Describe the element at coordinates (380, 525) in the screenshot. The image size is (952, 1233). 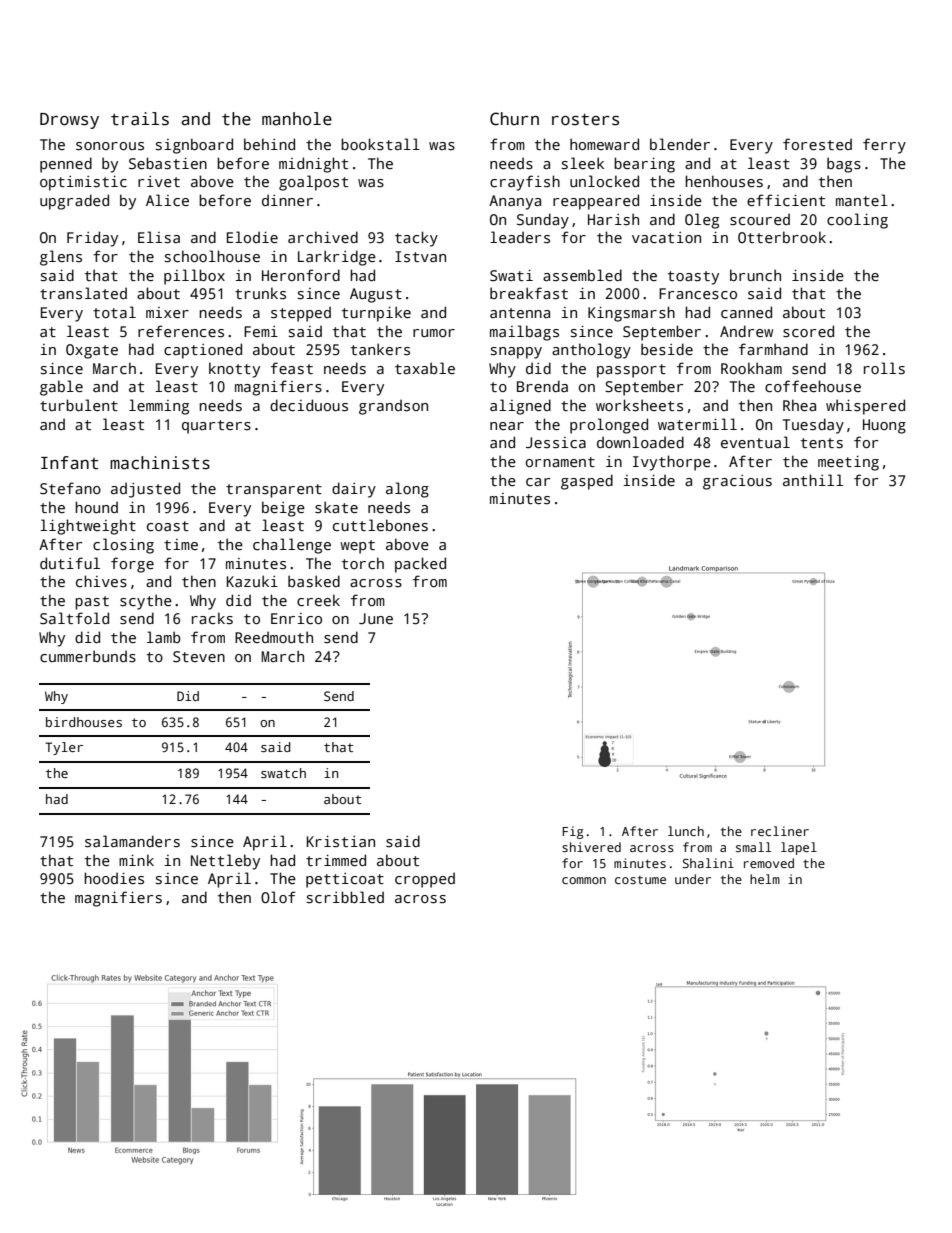
I see `cuttlebones` at that location.
